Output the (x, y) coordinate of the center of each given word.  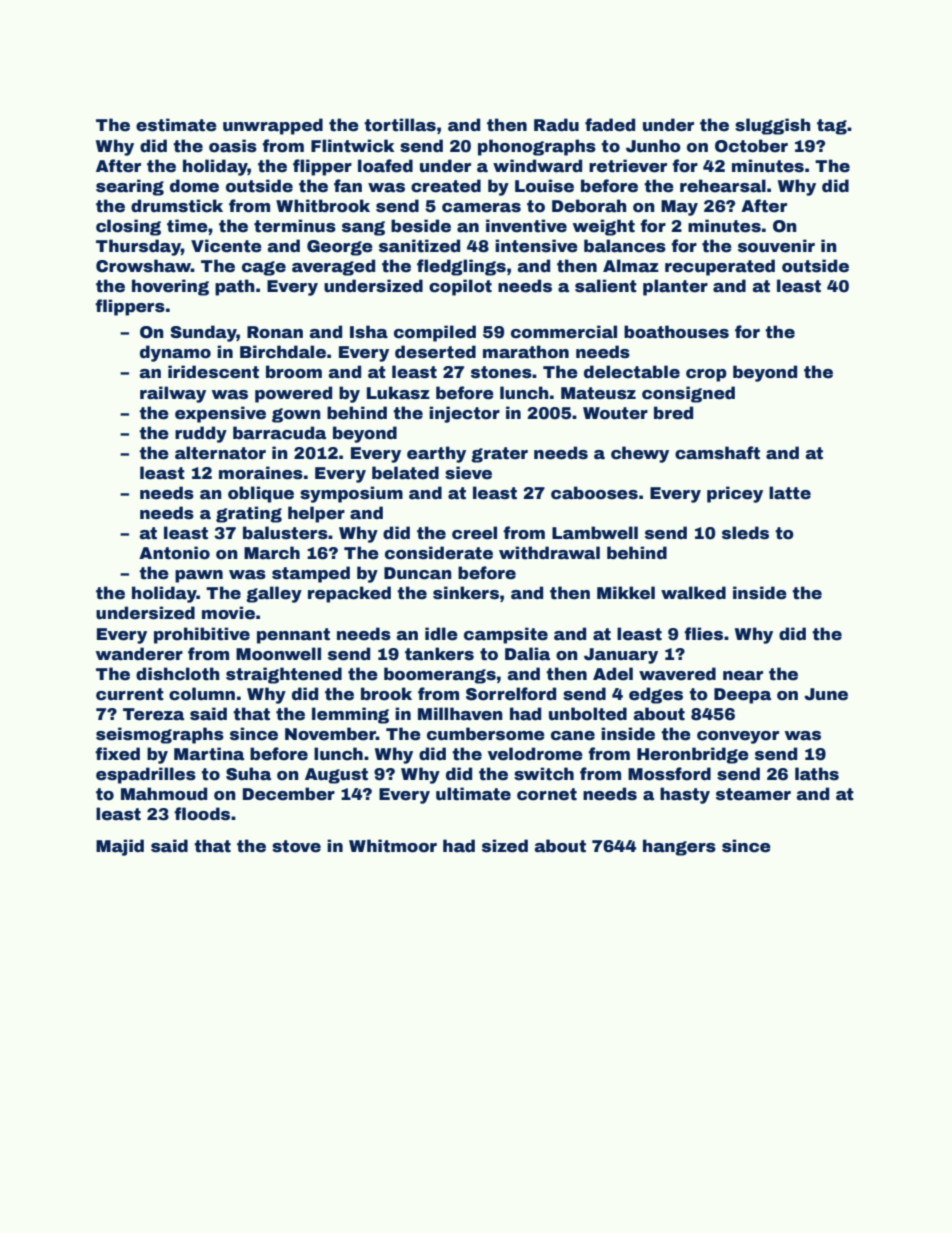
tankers (439, 654)
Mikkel (626, 593)
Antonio (174, 553)
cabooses (594, 493)
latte (790, 493)
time (187, 226)
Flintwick (353, 146)
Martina (209, 754)
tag (832, 127)
